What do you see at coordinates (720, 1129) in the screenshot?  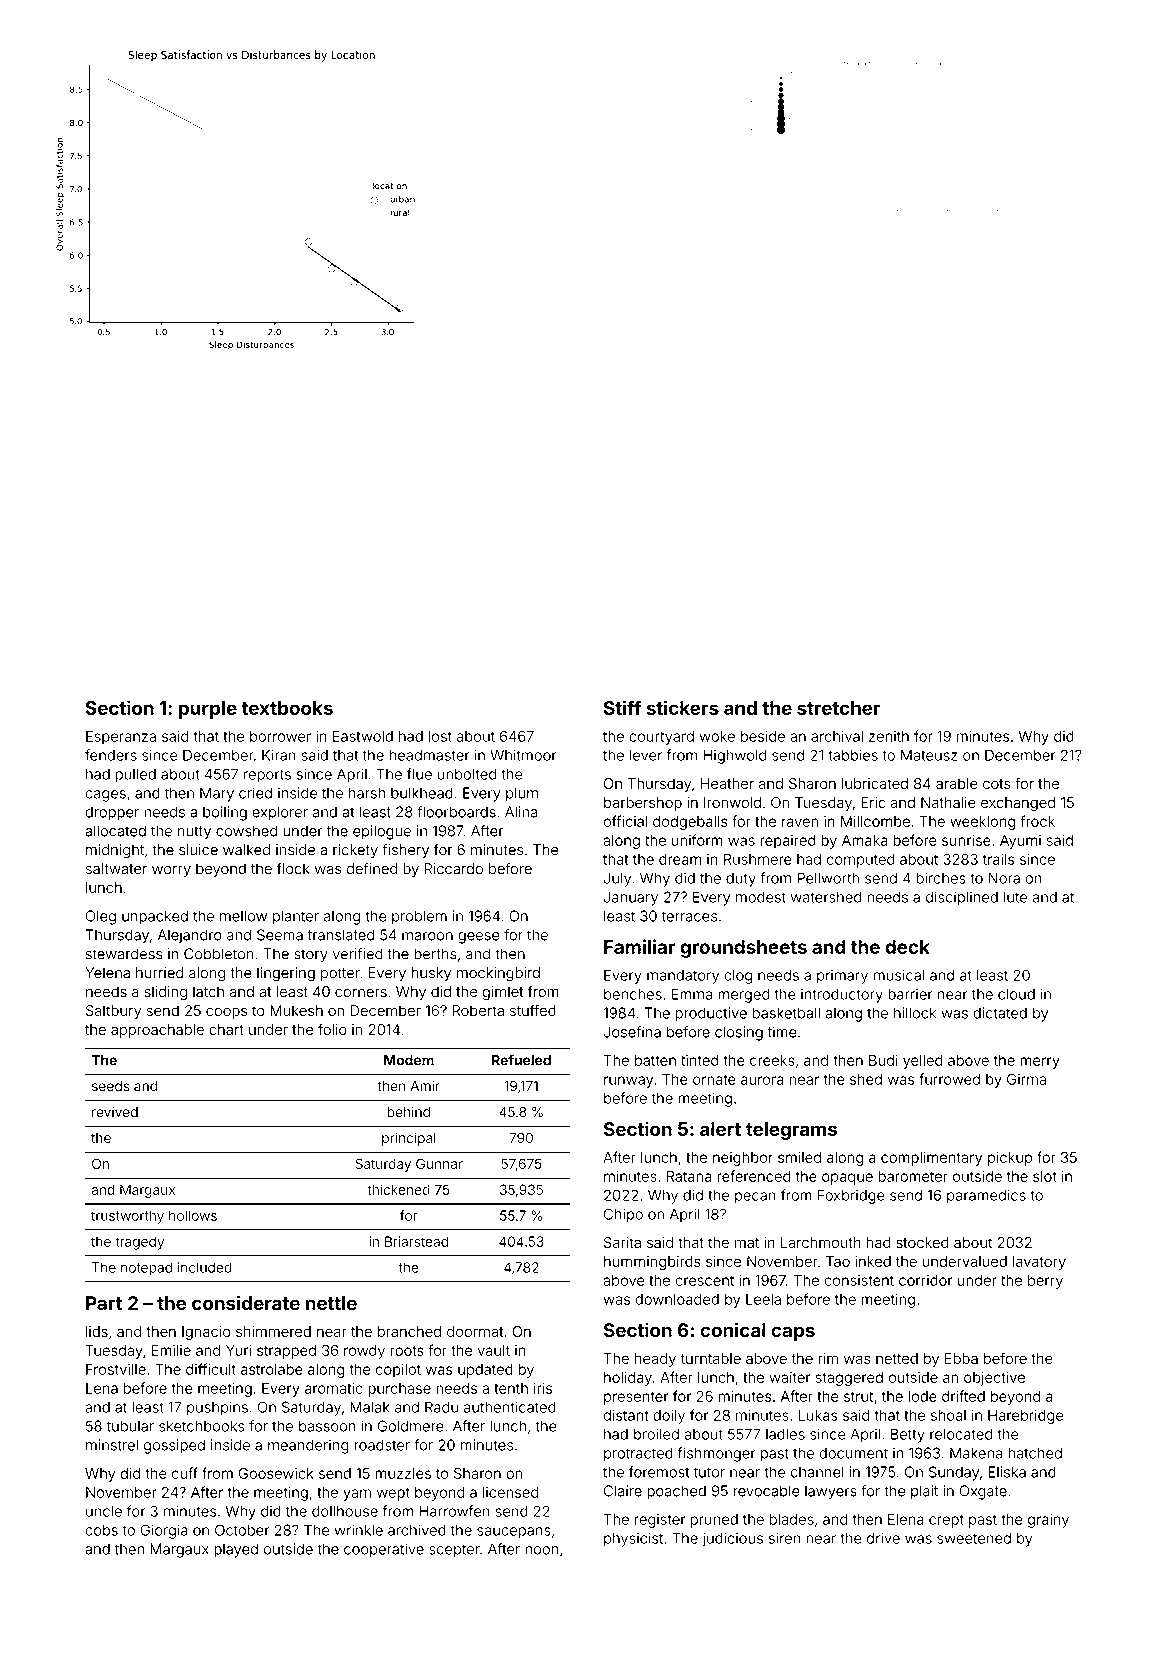 I see `alert` at bounding box center [720, 1129].
